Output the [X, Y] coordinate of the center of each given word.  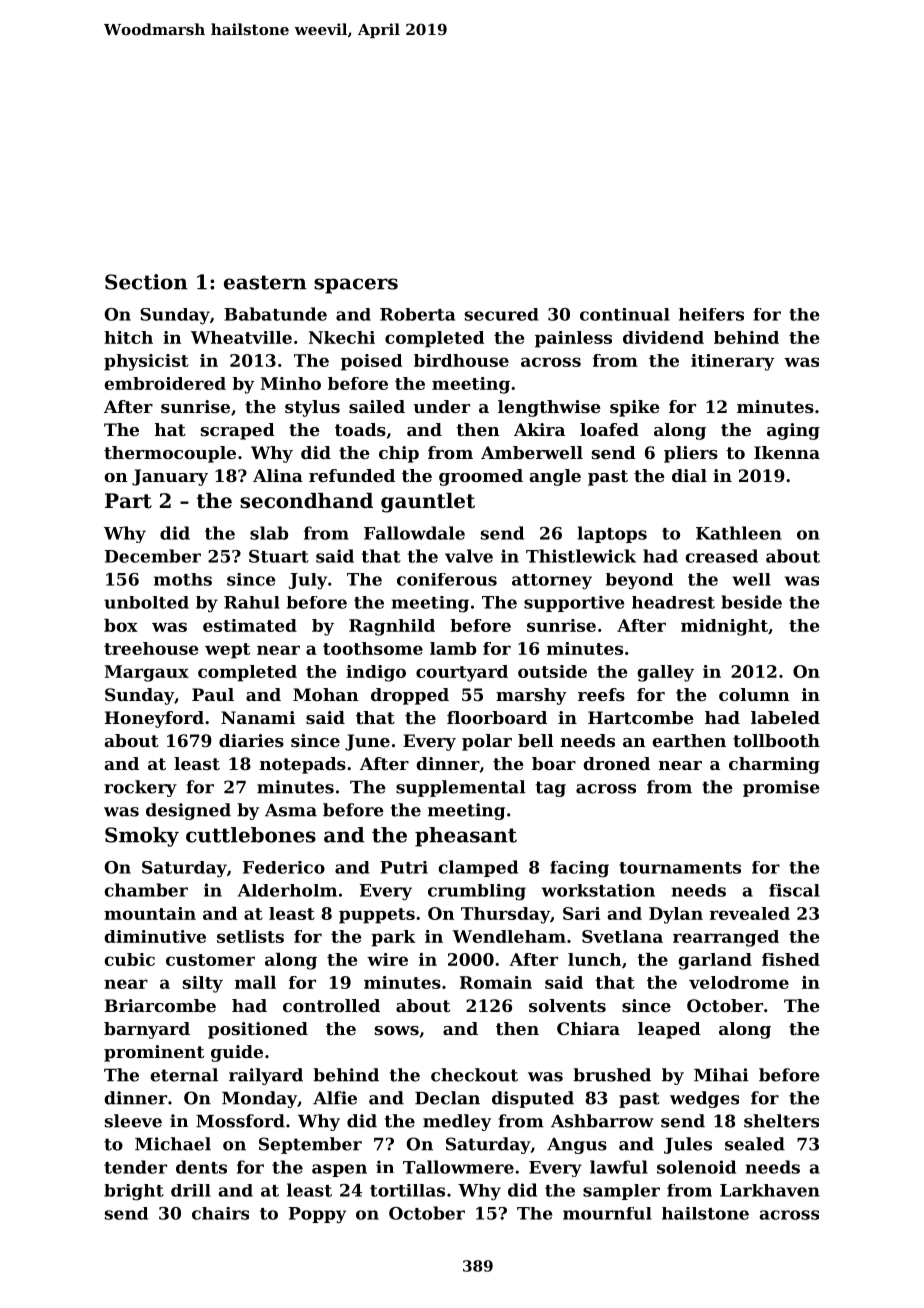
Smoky [142, 837]
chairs [220, 1213]
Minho [291, 383]
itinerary [733, 362]
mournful [607, 1213]
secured [502, 314]
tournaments [680, 868]
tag [551, 789]
